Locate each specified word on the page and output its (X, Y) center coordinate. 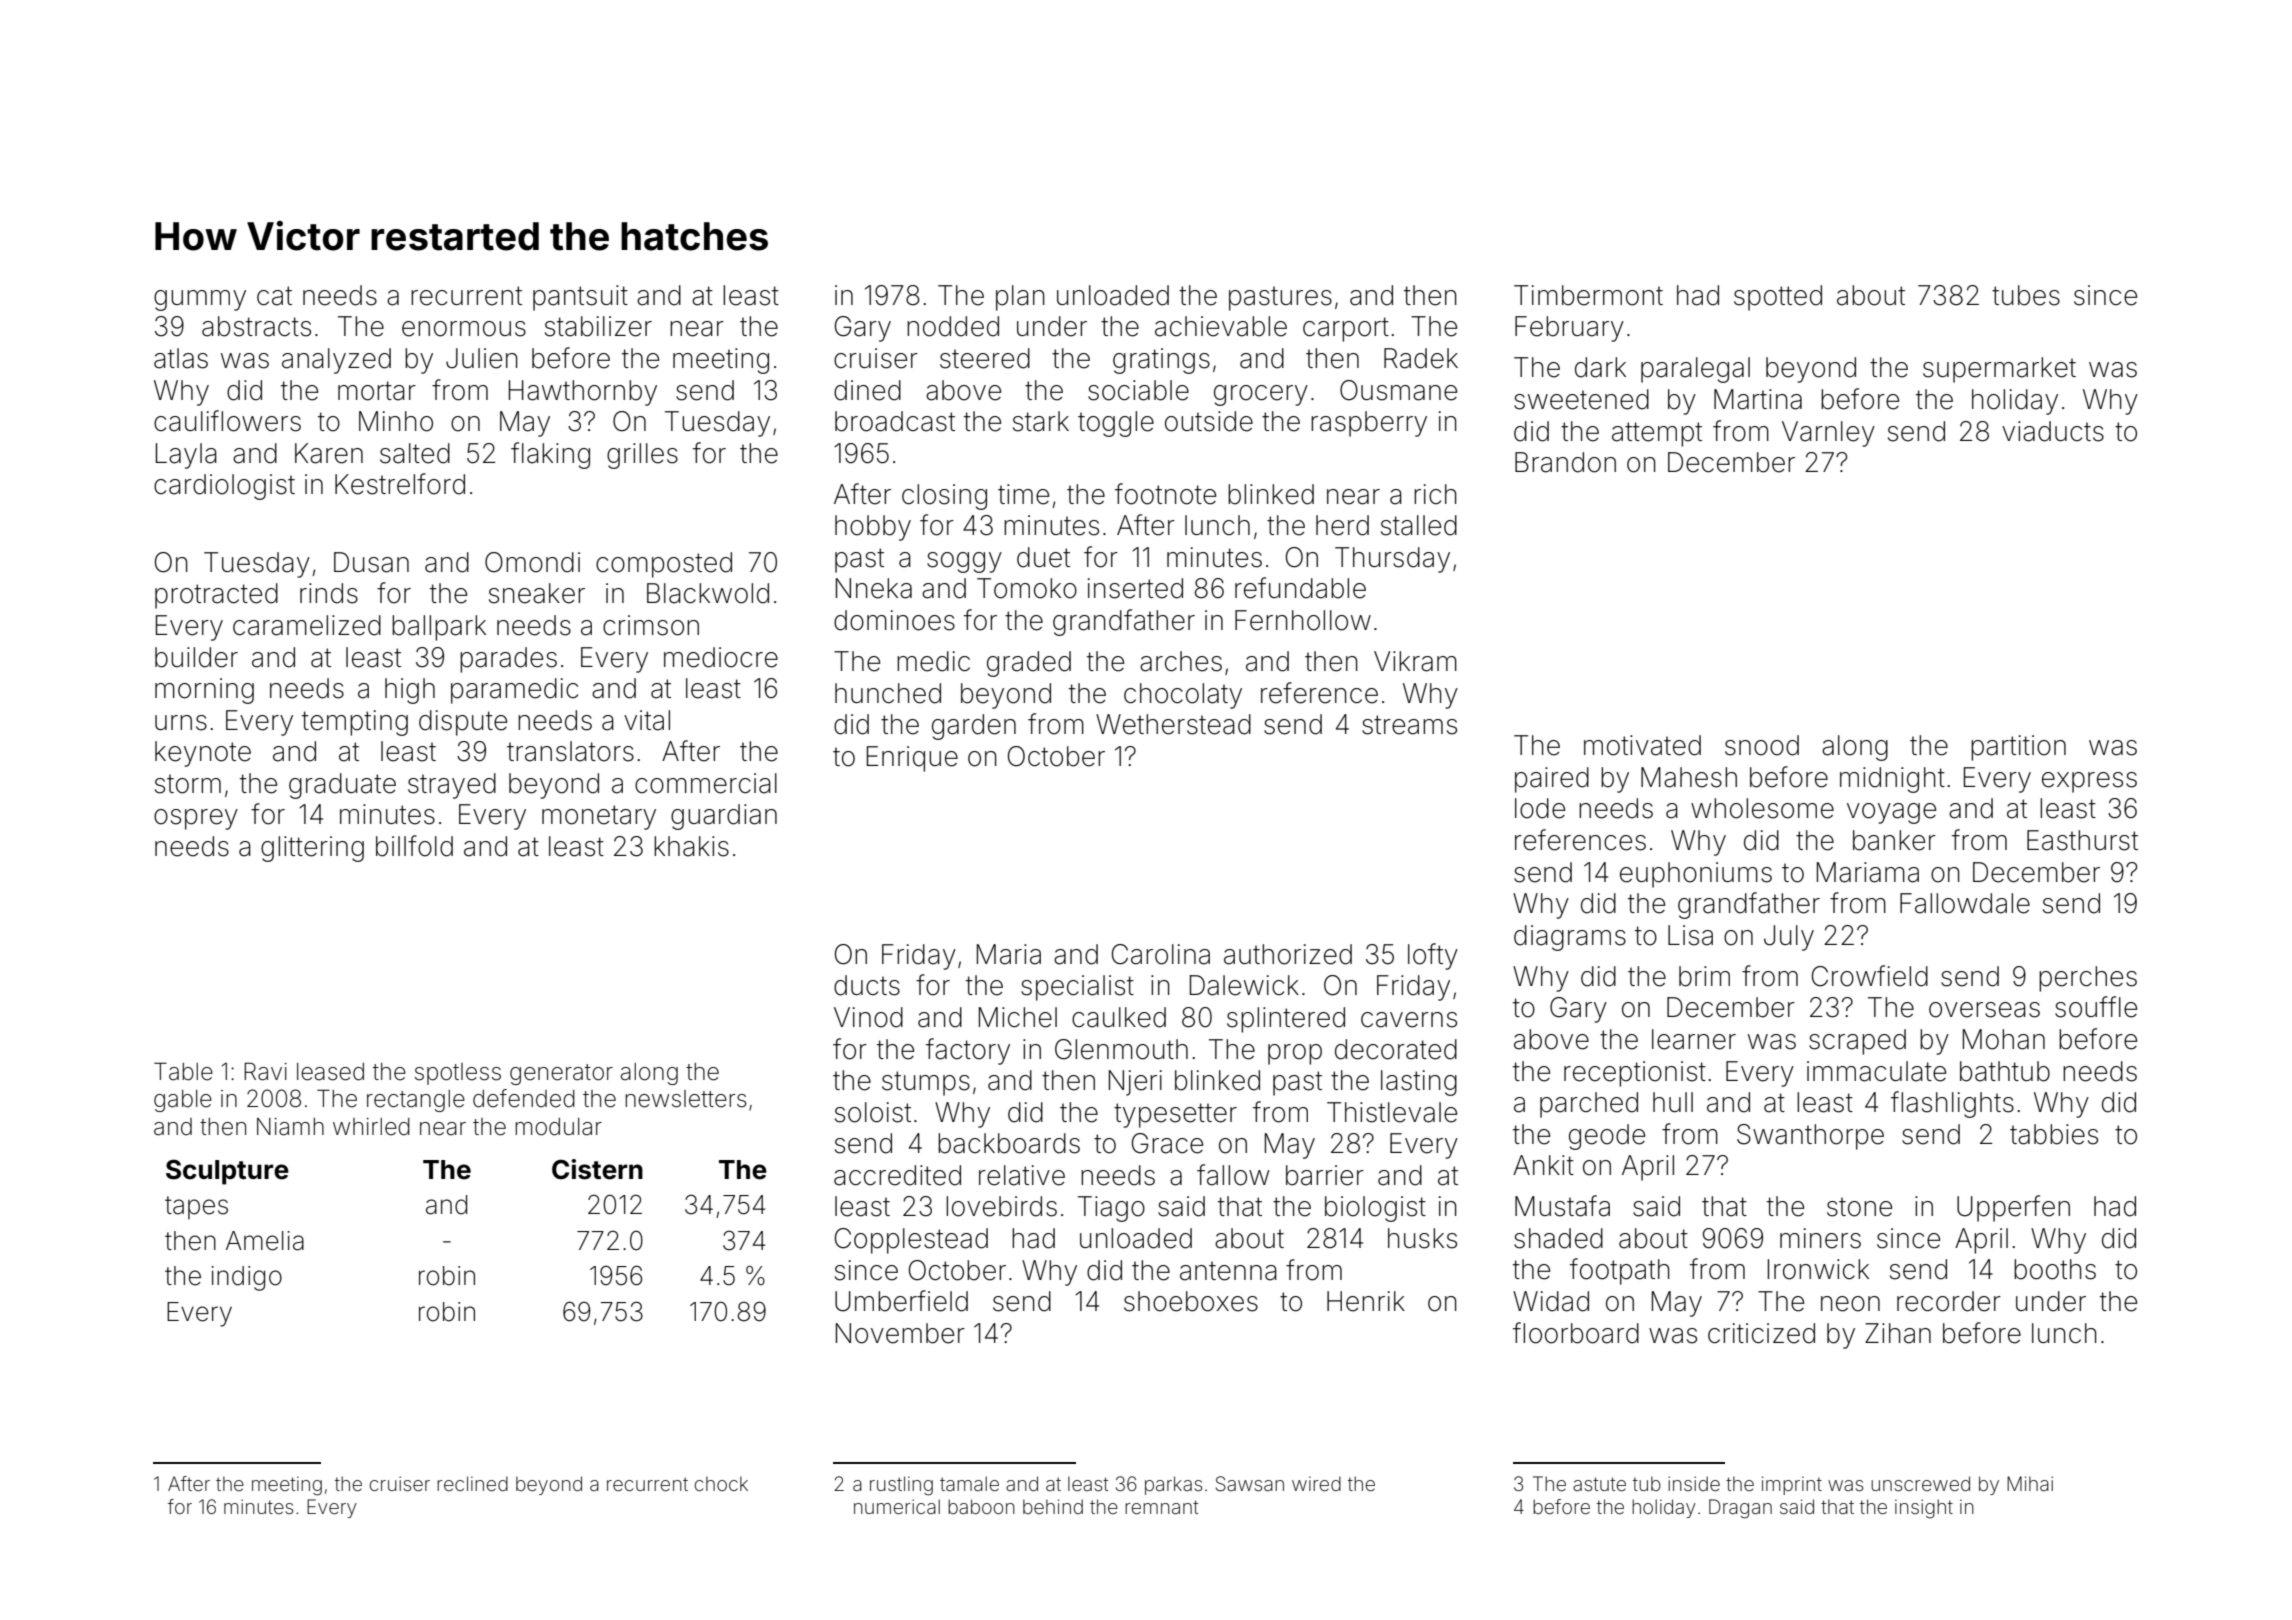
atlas (181, 358)
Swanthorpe (1810, 1137)
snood (1762, 745)
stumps (926, 1083)
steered (985, 358)
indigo (246, 1278)
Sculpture (227, 1172)
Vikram (1415, 661)
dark (1600, 367)
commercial (706, 783)
